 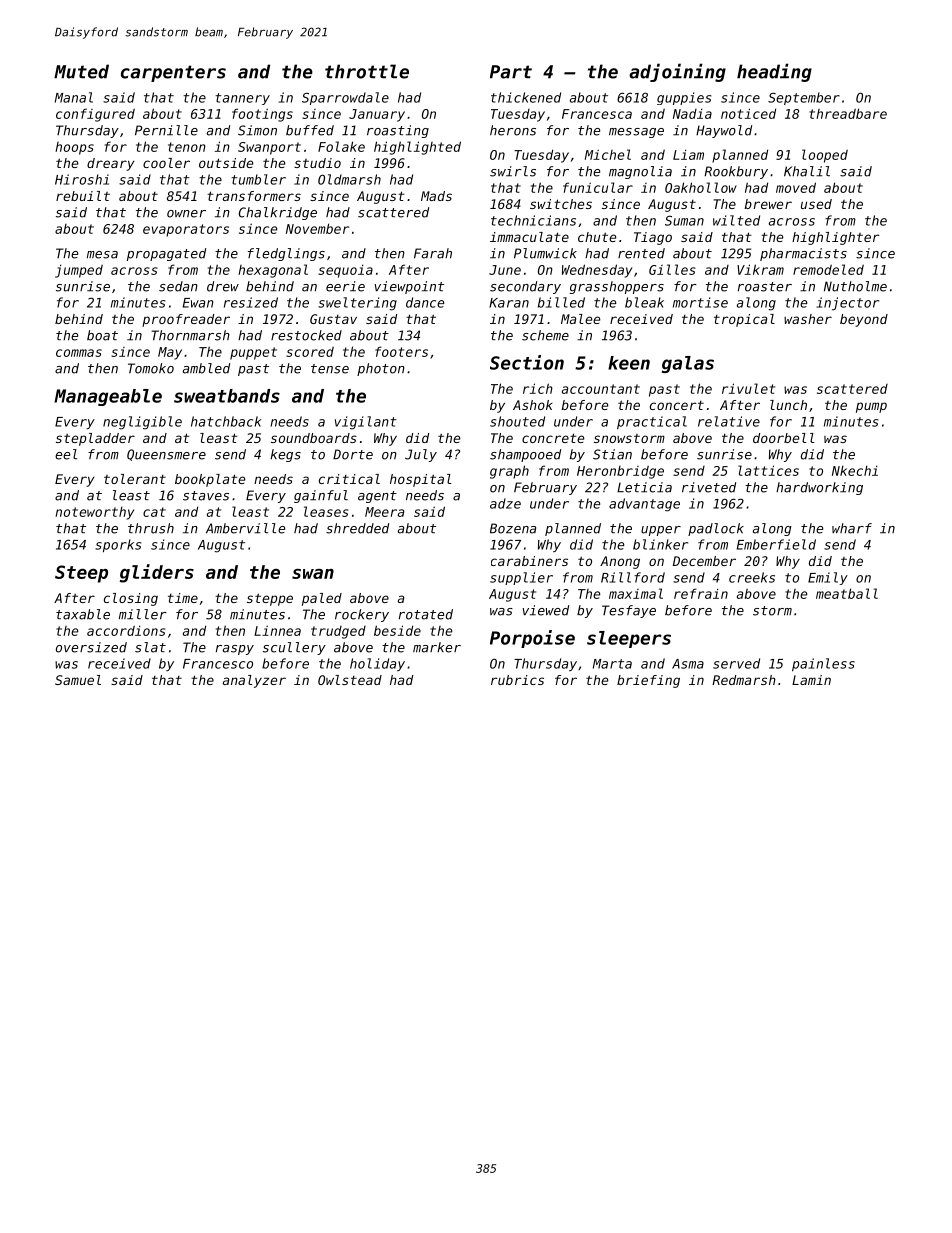 I want to click on rebuilt, so click(x=83, y=196).
